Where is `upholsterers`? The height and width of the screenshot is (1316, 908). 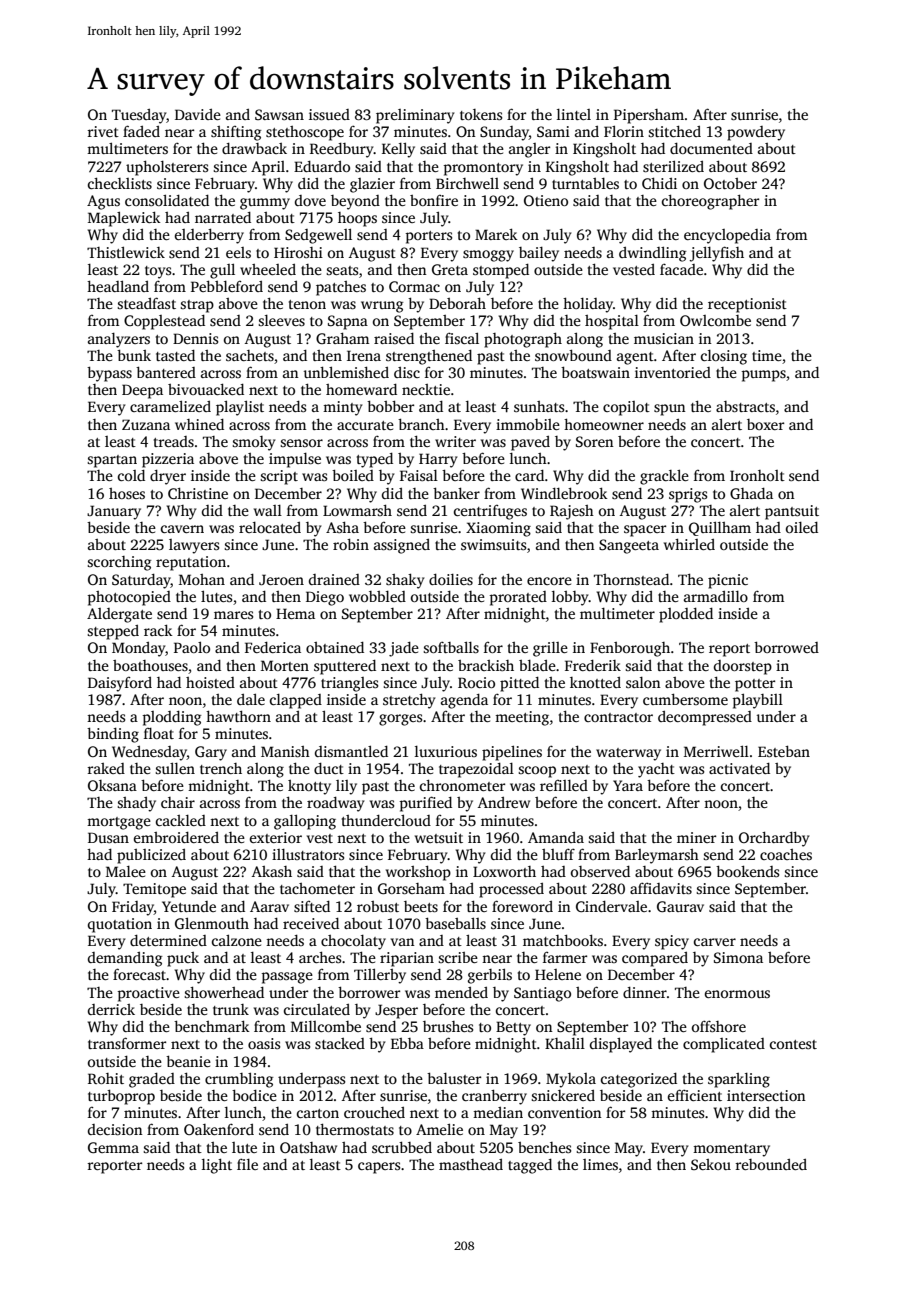
upholsterers is located at coordinates (167, 168).
